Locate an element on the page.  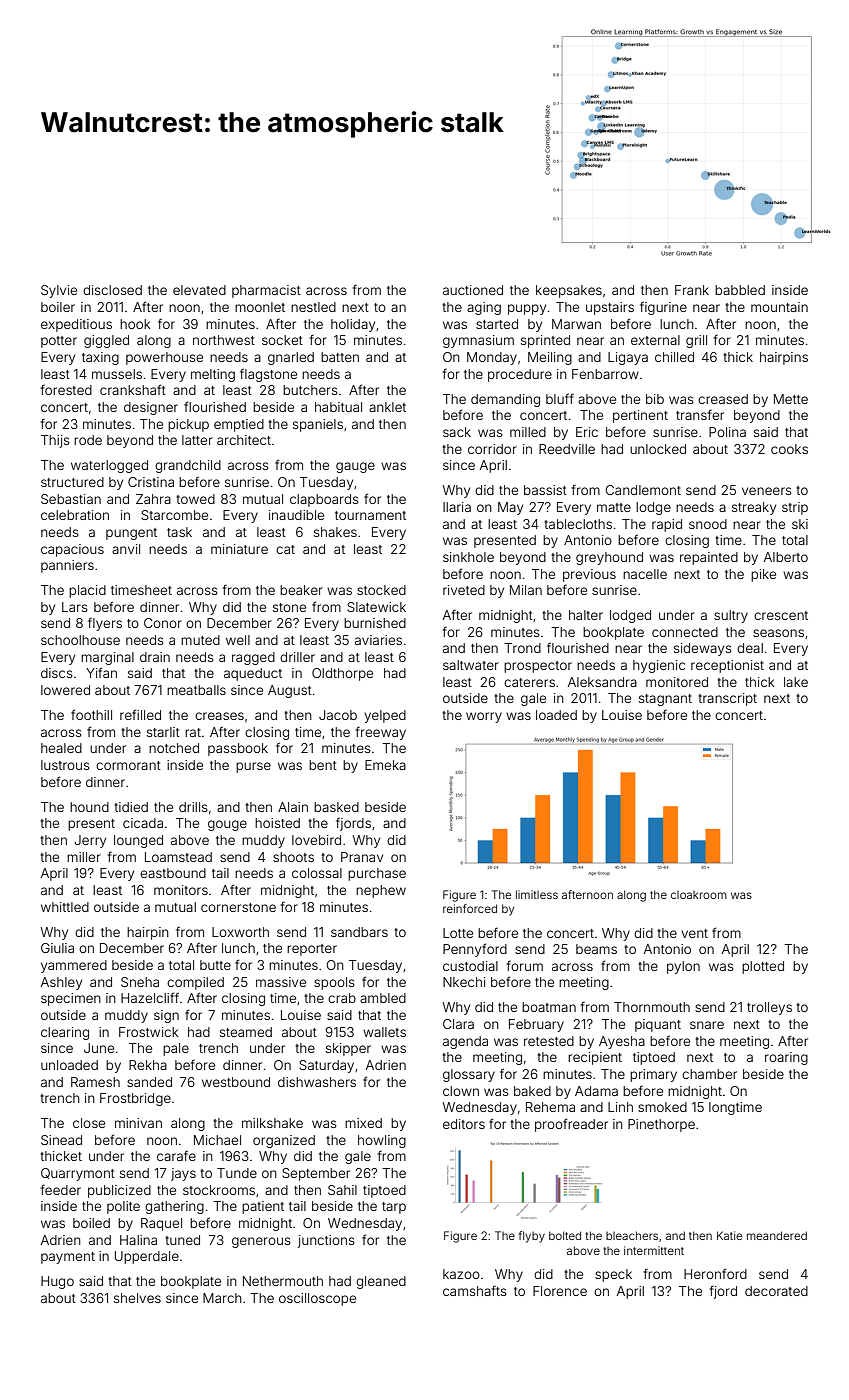
Tunde is located at coordinates (237, 1173).
